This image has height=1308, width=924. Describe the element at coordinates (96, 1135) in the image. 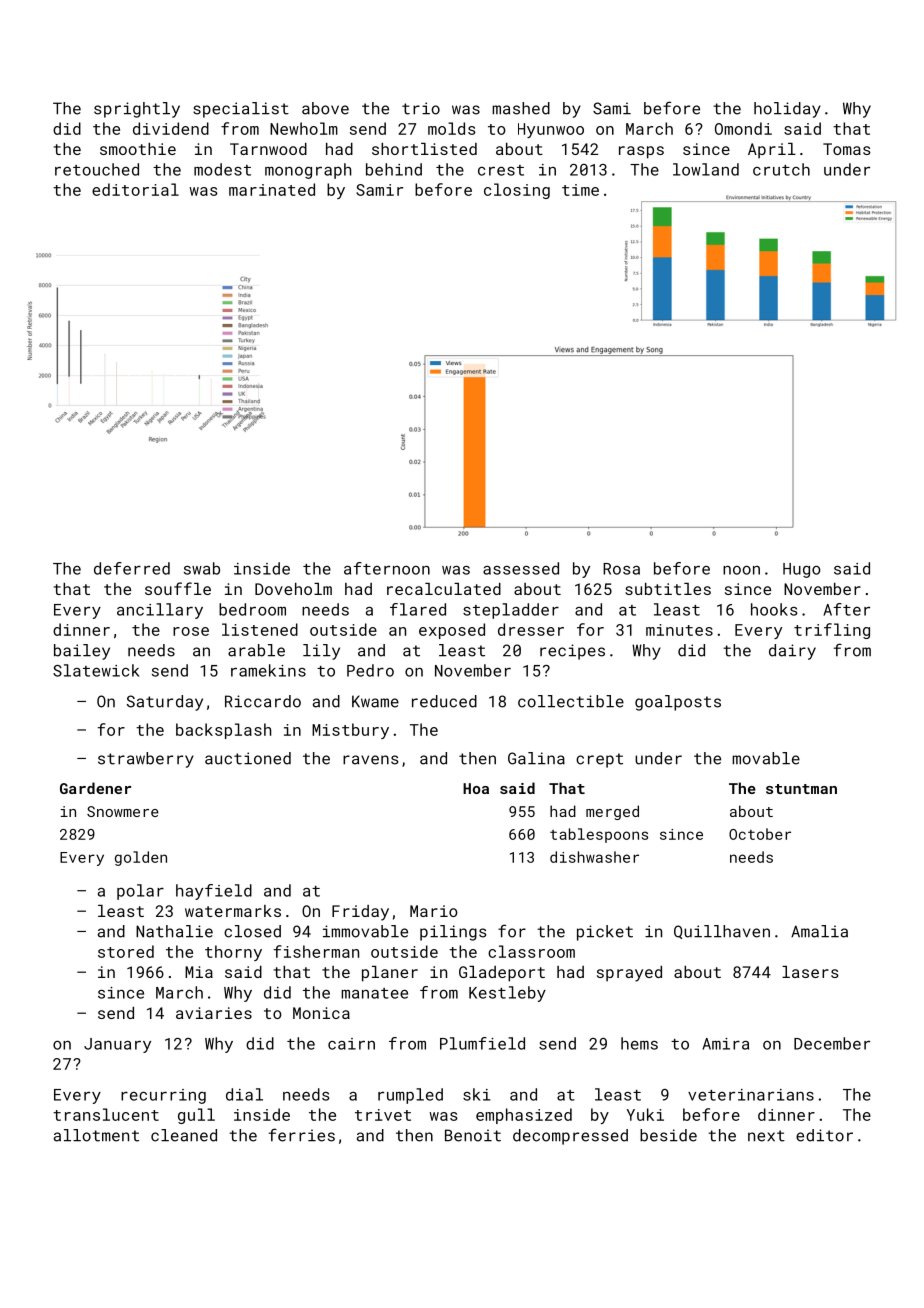

I see `allotment` at that location.
